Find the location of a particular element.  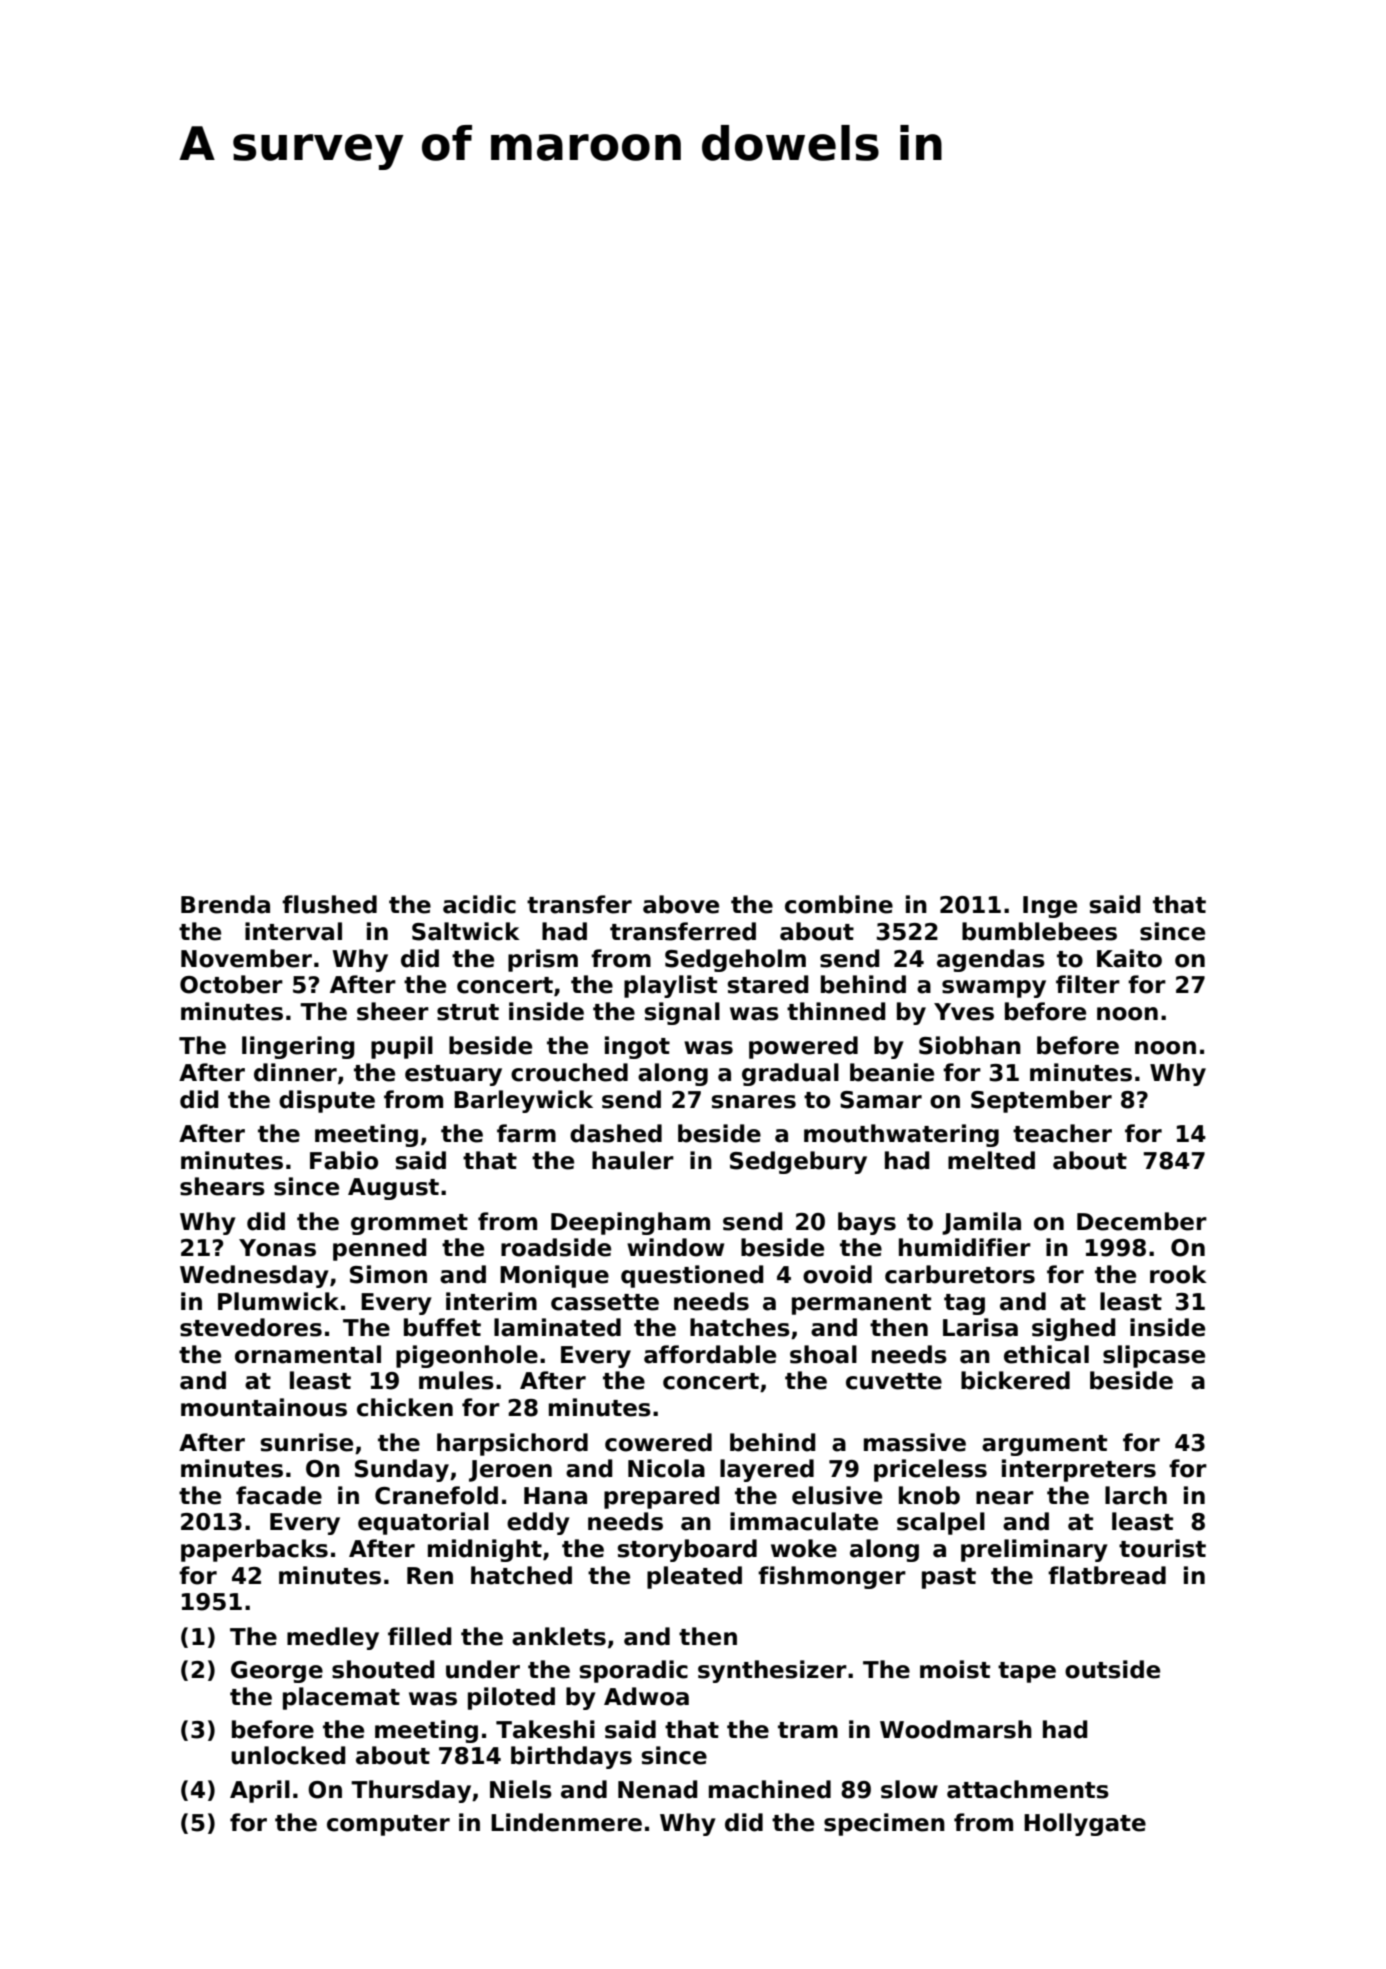

bumblebees is located at coordinates (1039, 931).
